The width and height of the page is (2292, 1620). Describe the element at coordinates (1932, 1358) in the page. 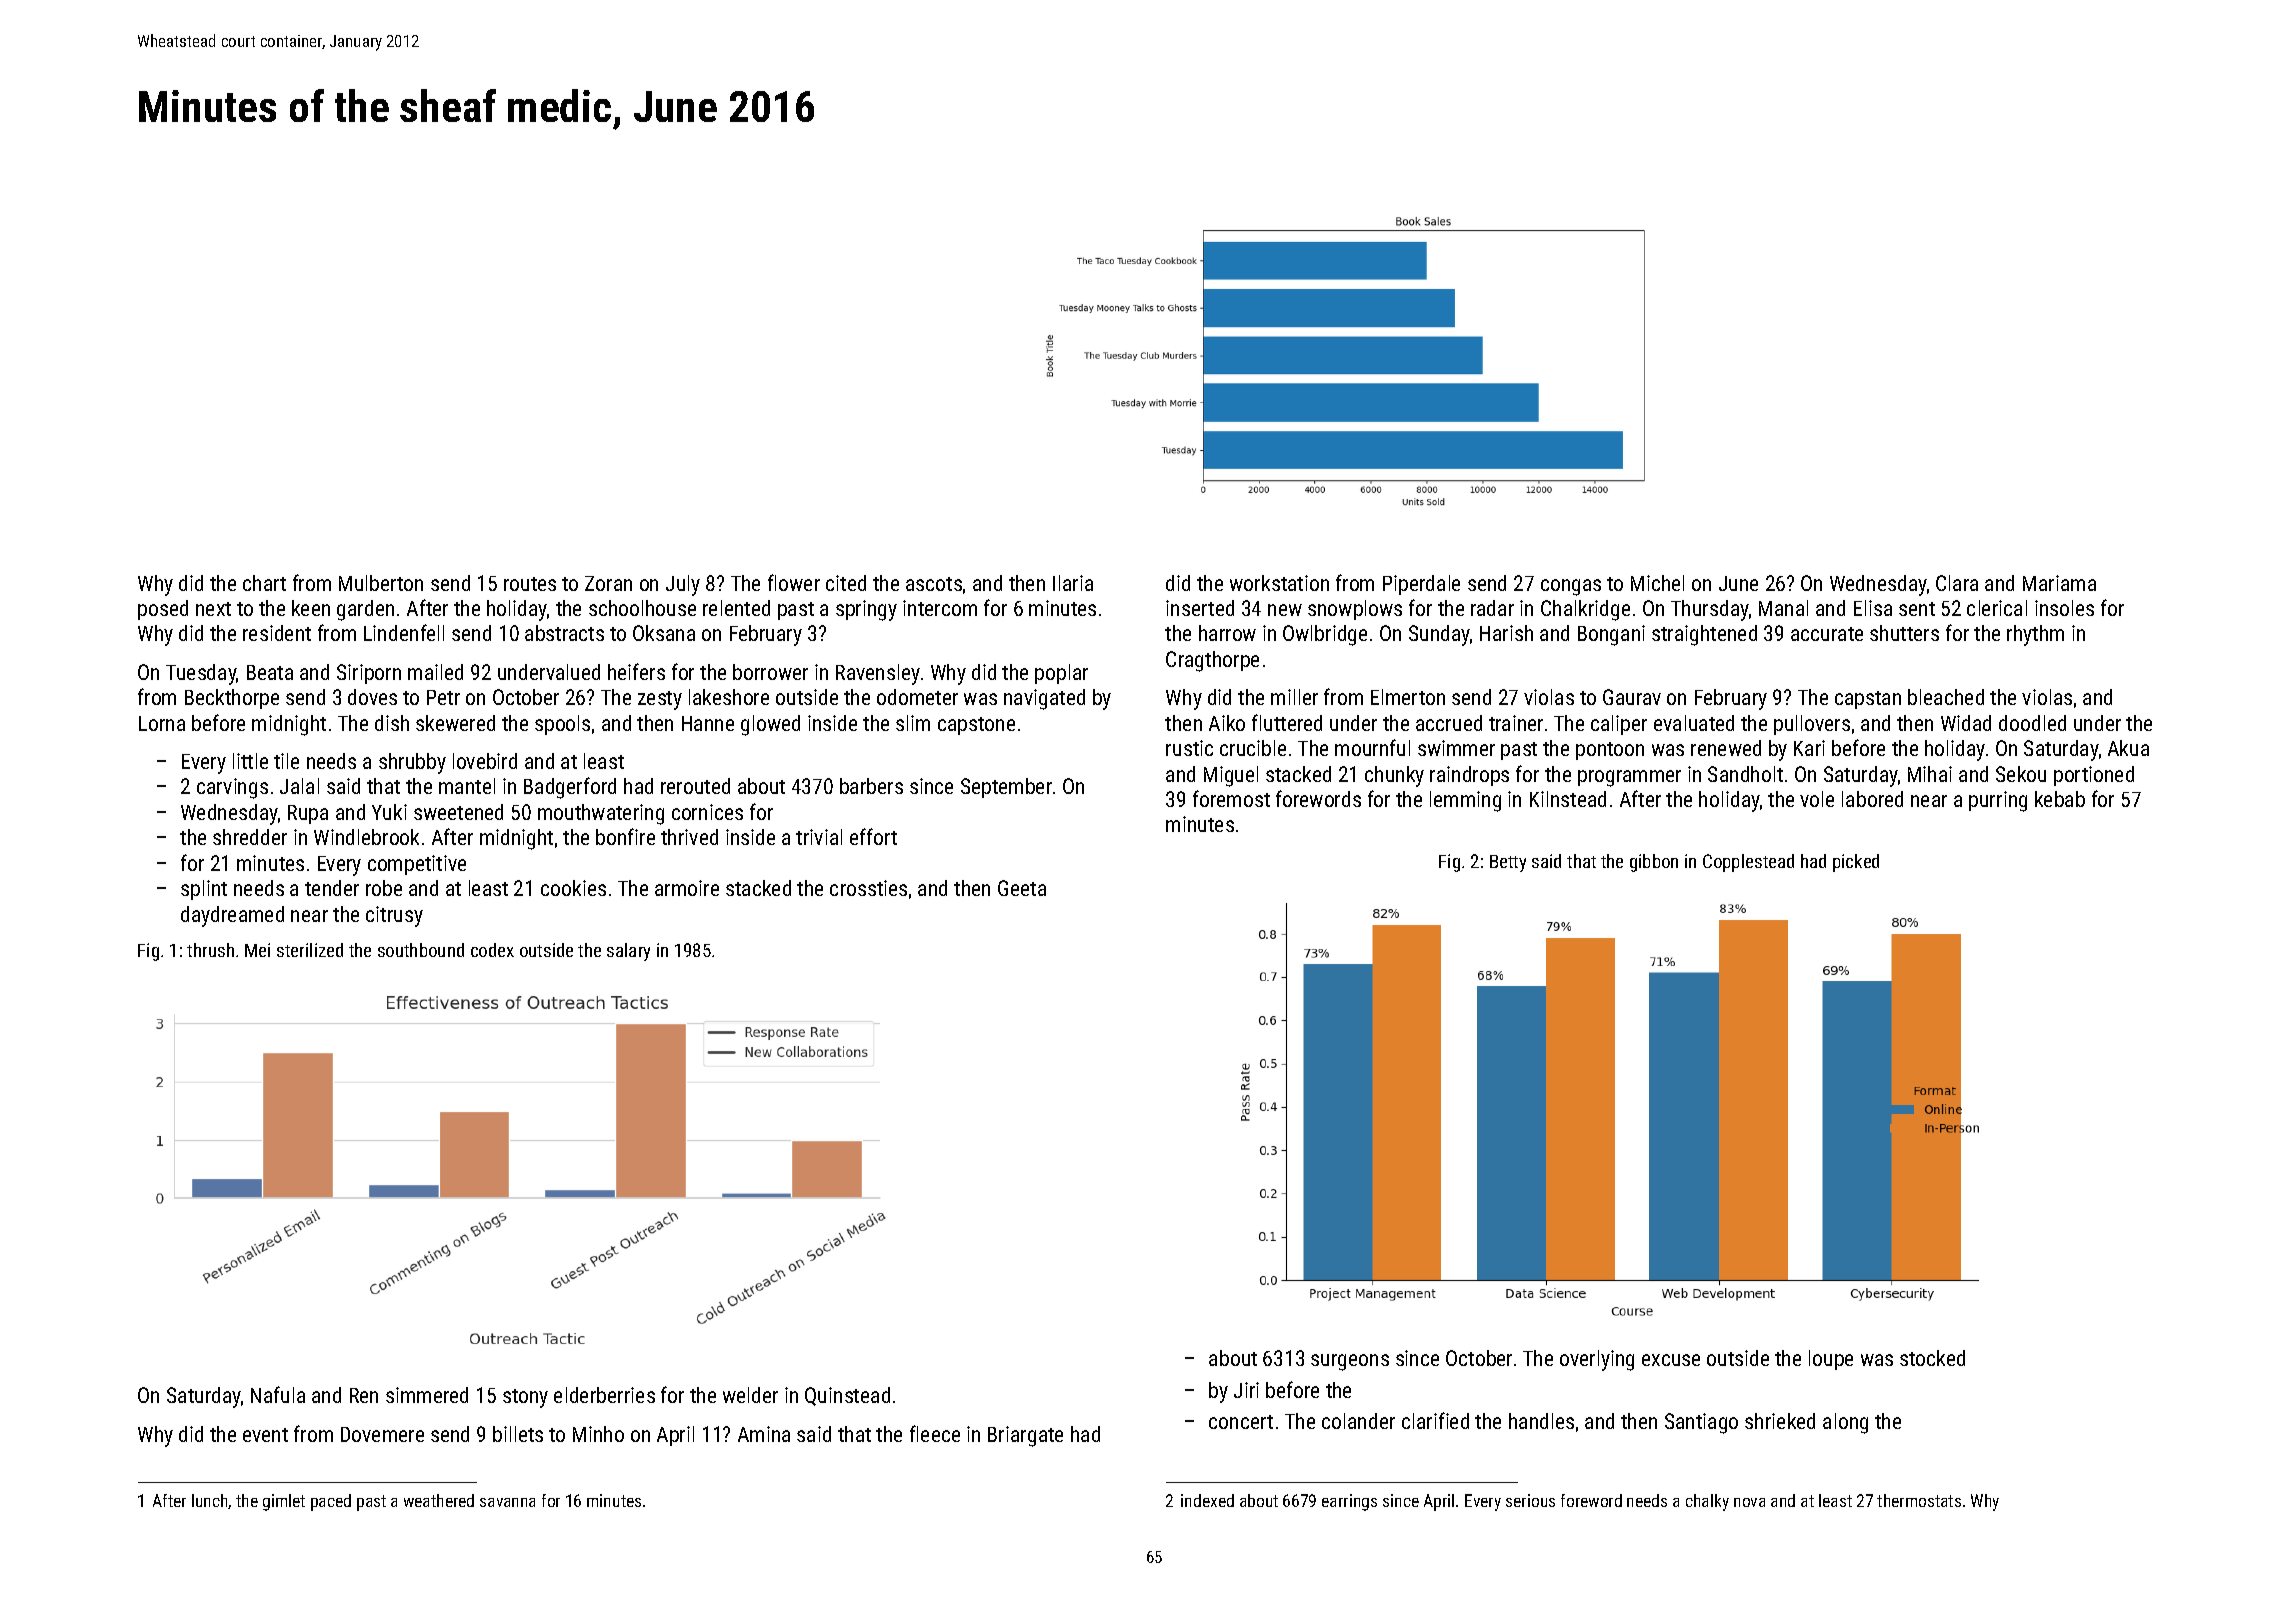

I see `stocked` at that location.
